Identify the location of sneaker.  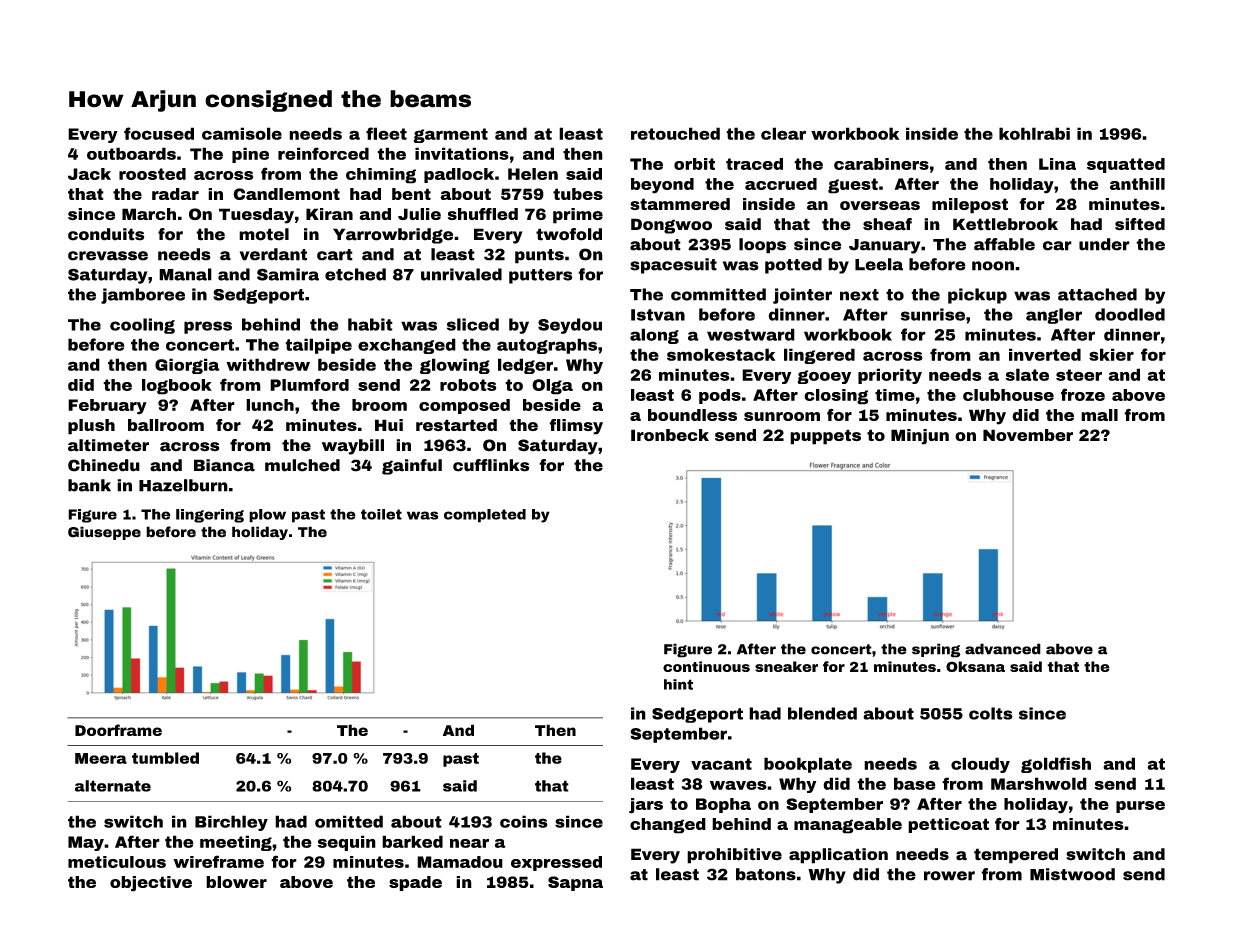
(786, 666).
